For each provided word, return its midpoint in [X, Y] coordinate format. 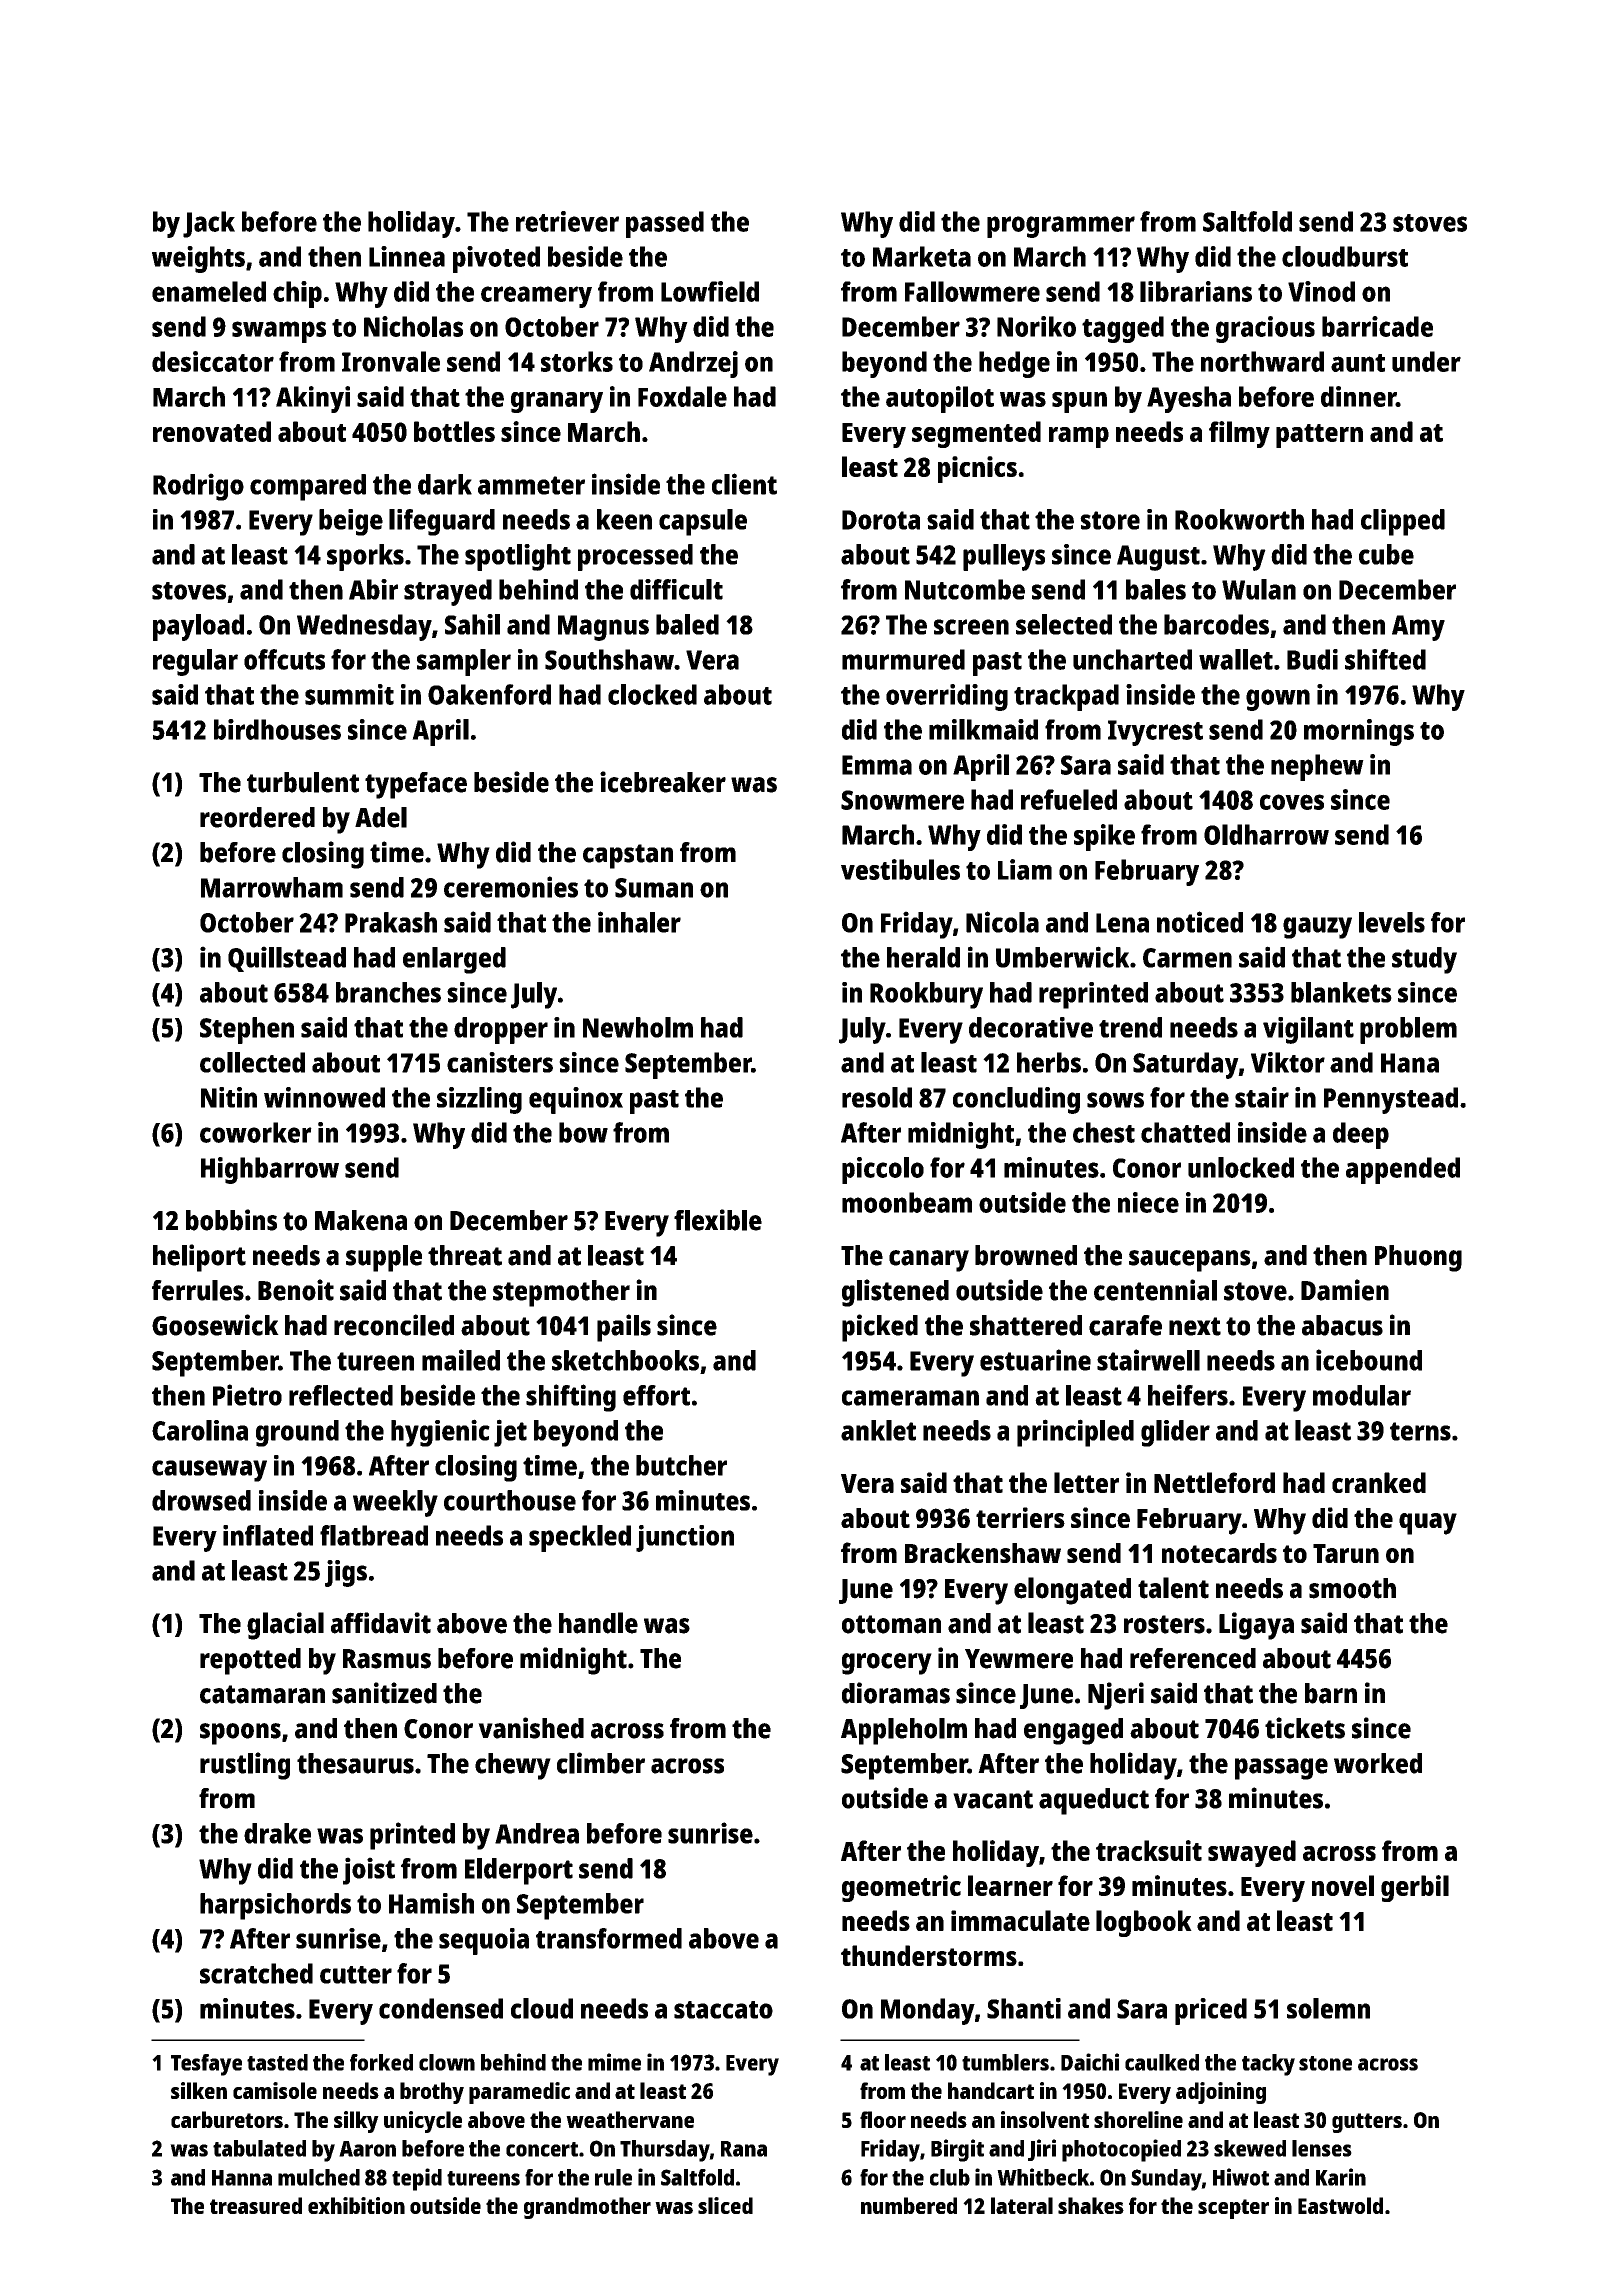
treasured [256, 2205]
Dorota [881, 520]
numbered [909, 2205]
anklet [878, 1430]
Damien [1345, 1290]
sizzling [479, 1100]
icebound [1369, 1360]
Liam [1025, 869]
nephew [1317, 767]
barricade [1377, 326]
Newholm [638, 1027]
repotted [250, 1661]
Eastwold [1340, 2205]
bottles [454, 431]
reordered [257, 817]
